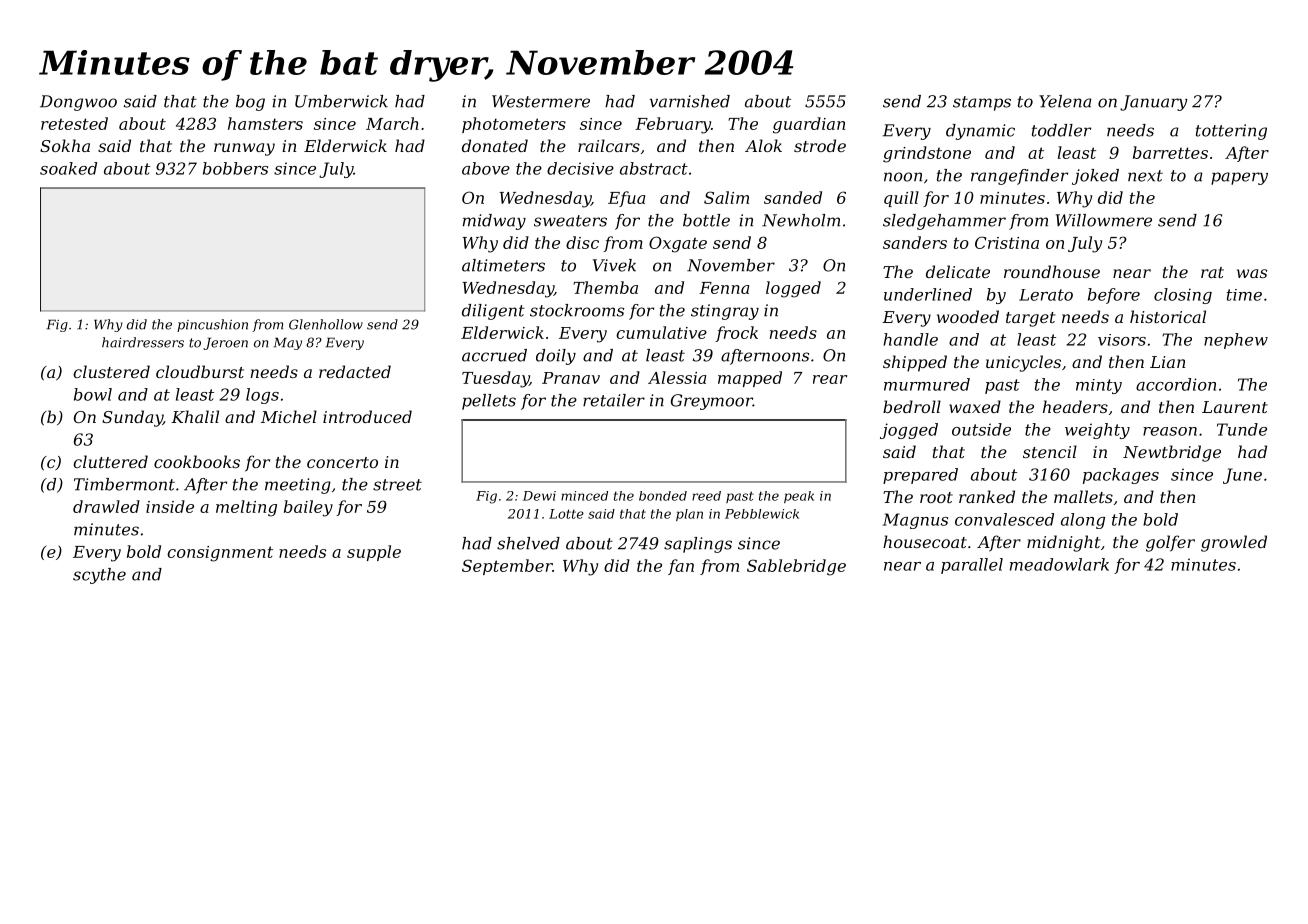 The image size is (1308, 924). I want to click on was, so click(1252, 273).
